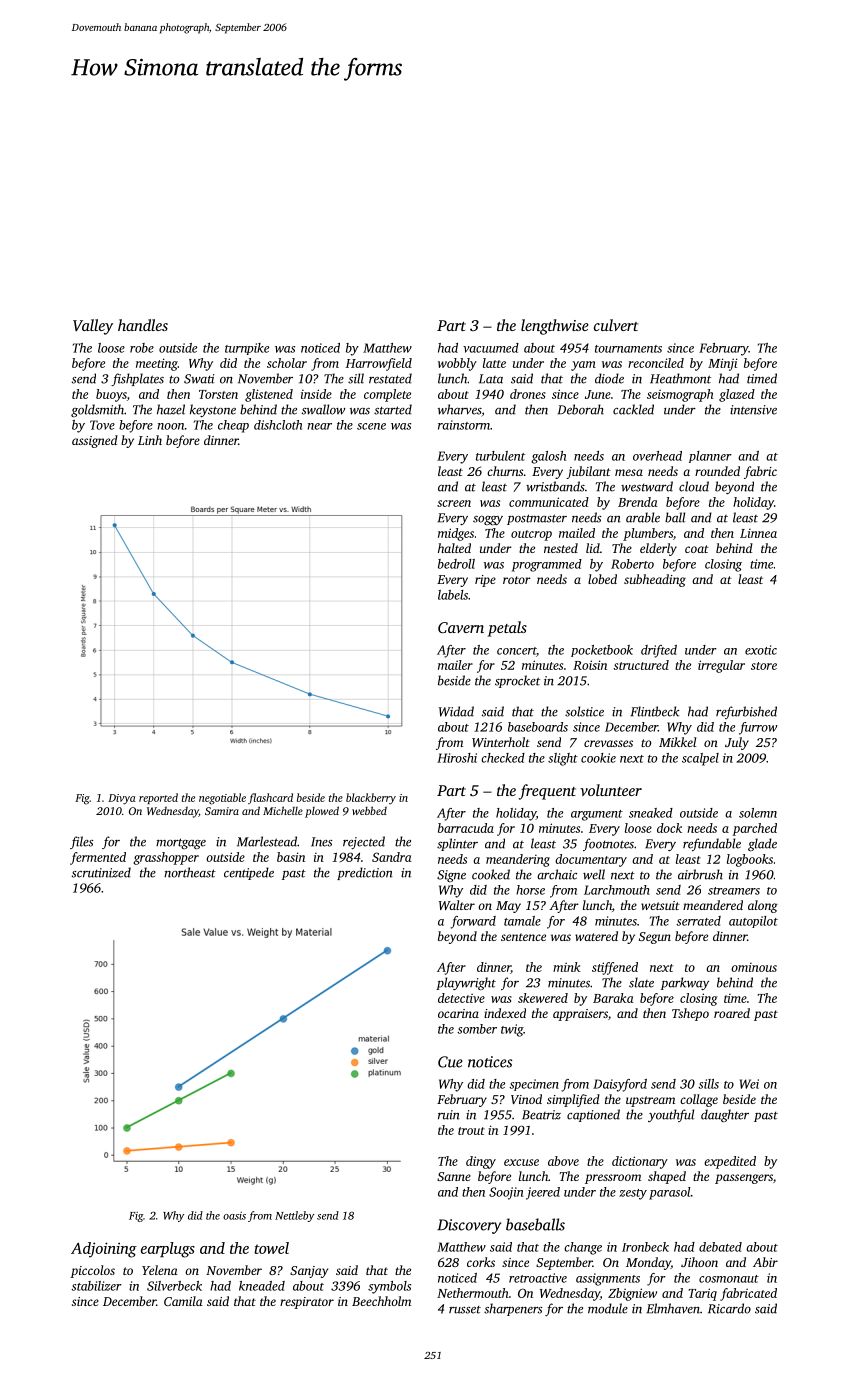 This page has width=849, height=1400. I want to click on respirator, so click(307, 1303).
